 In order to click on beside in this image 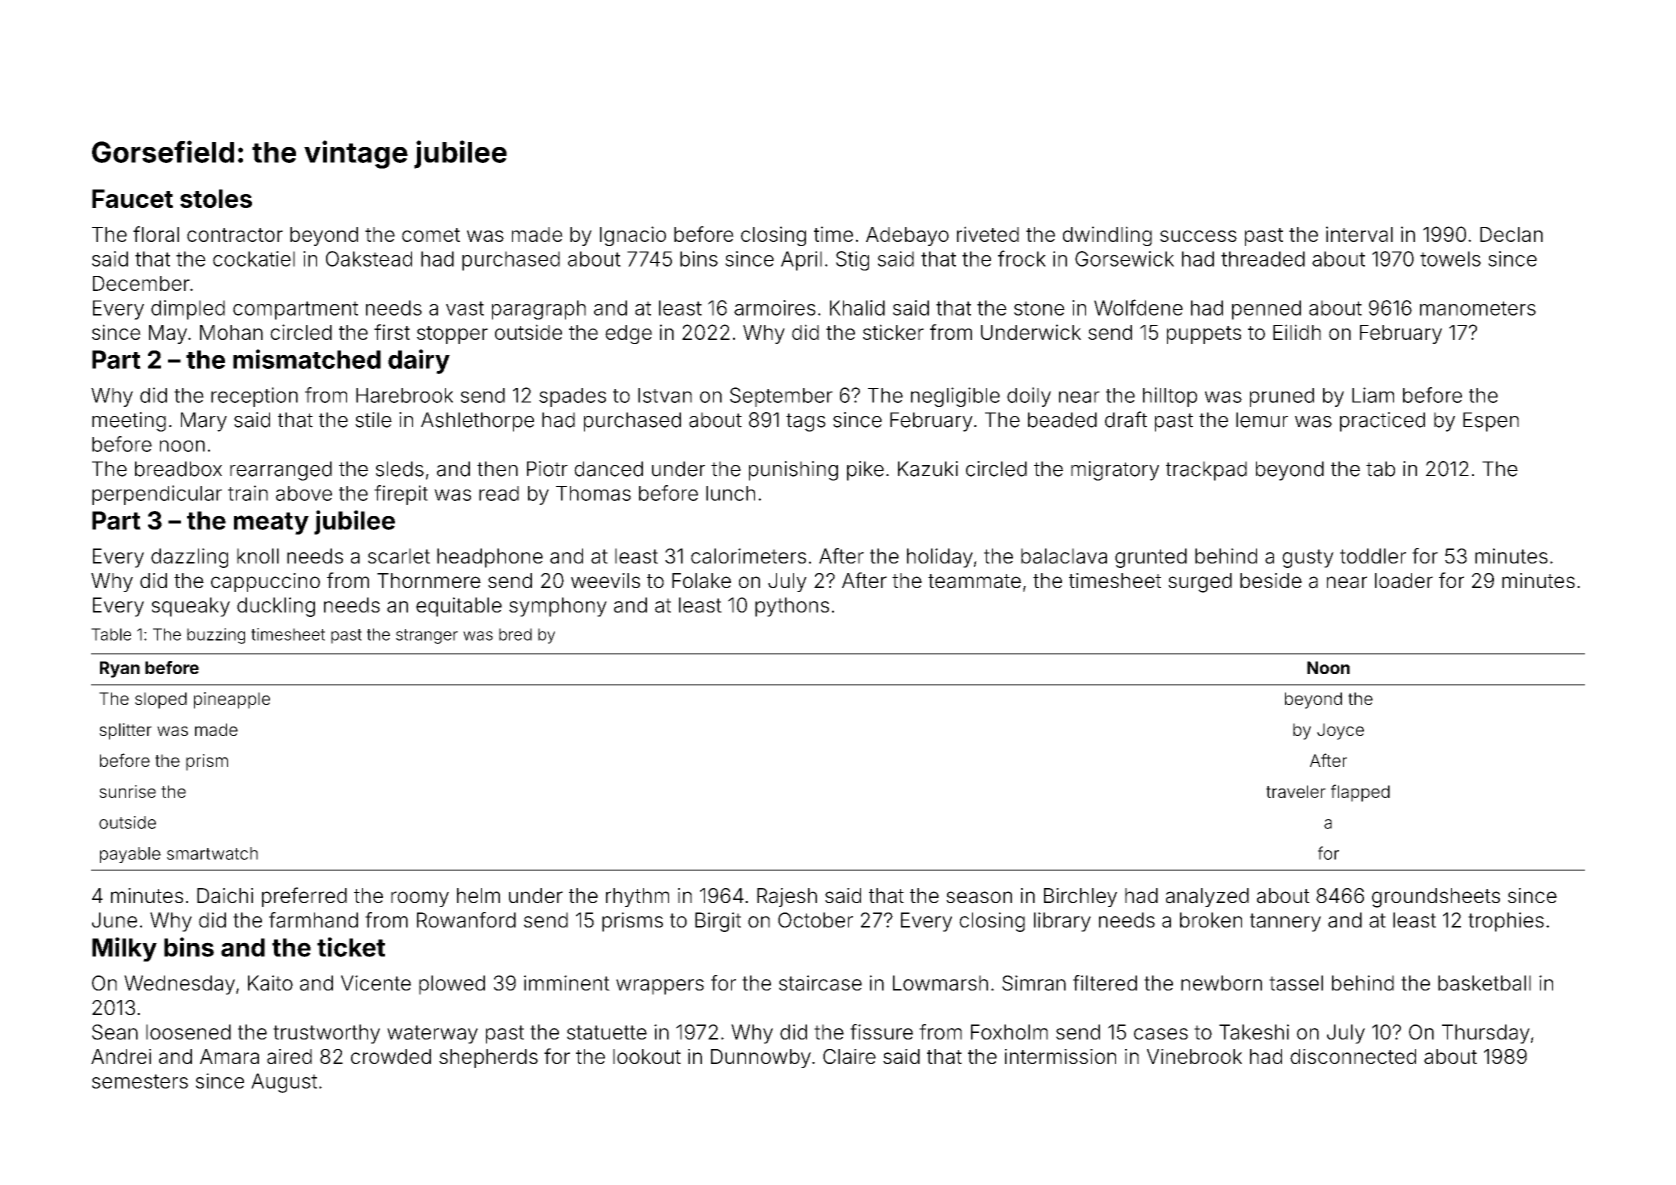, I will do `click(1271, 580)`.
